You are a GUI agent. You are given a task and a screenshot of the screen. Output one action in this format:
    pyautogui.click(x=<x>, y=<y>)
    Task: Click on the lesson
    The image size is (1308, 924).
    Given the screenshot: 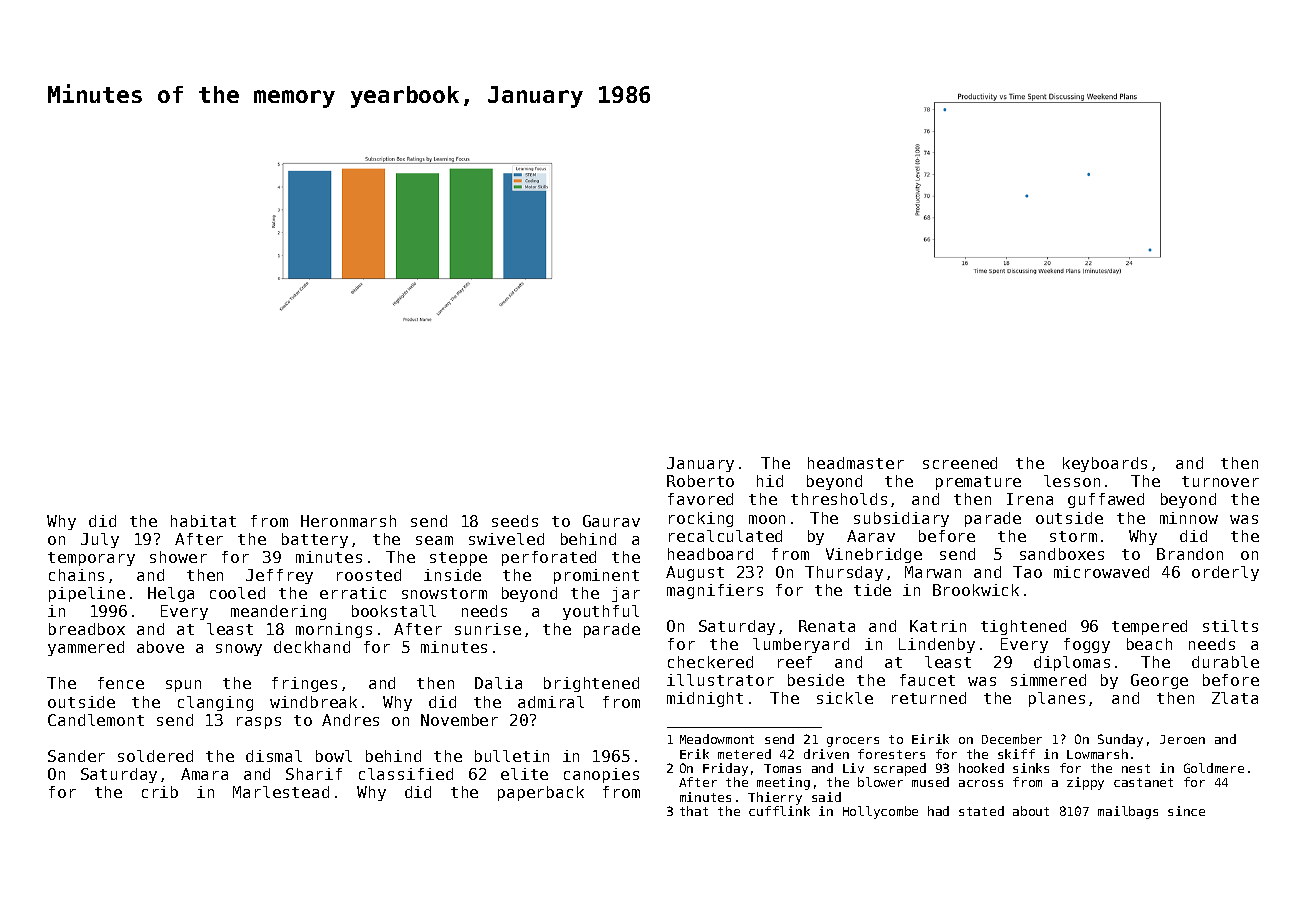 What is the action you would take?
    pyautogui.click(x=1072, y=481)
